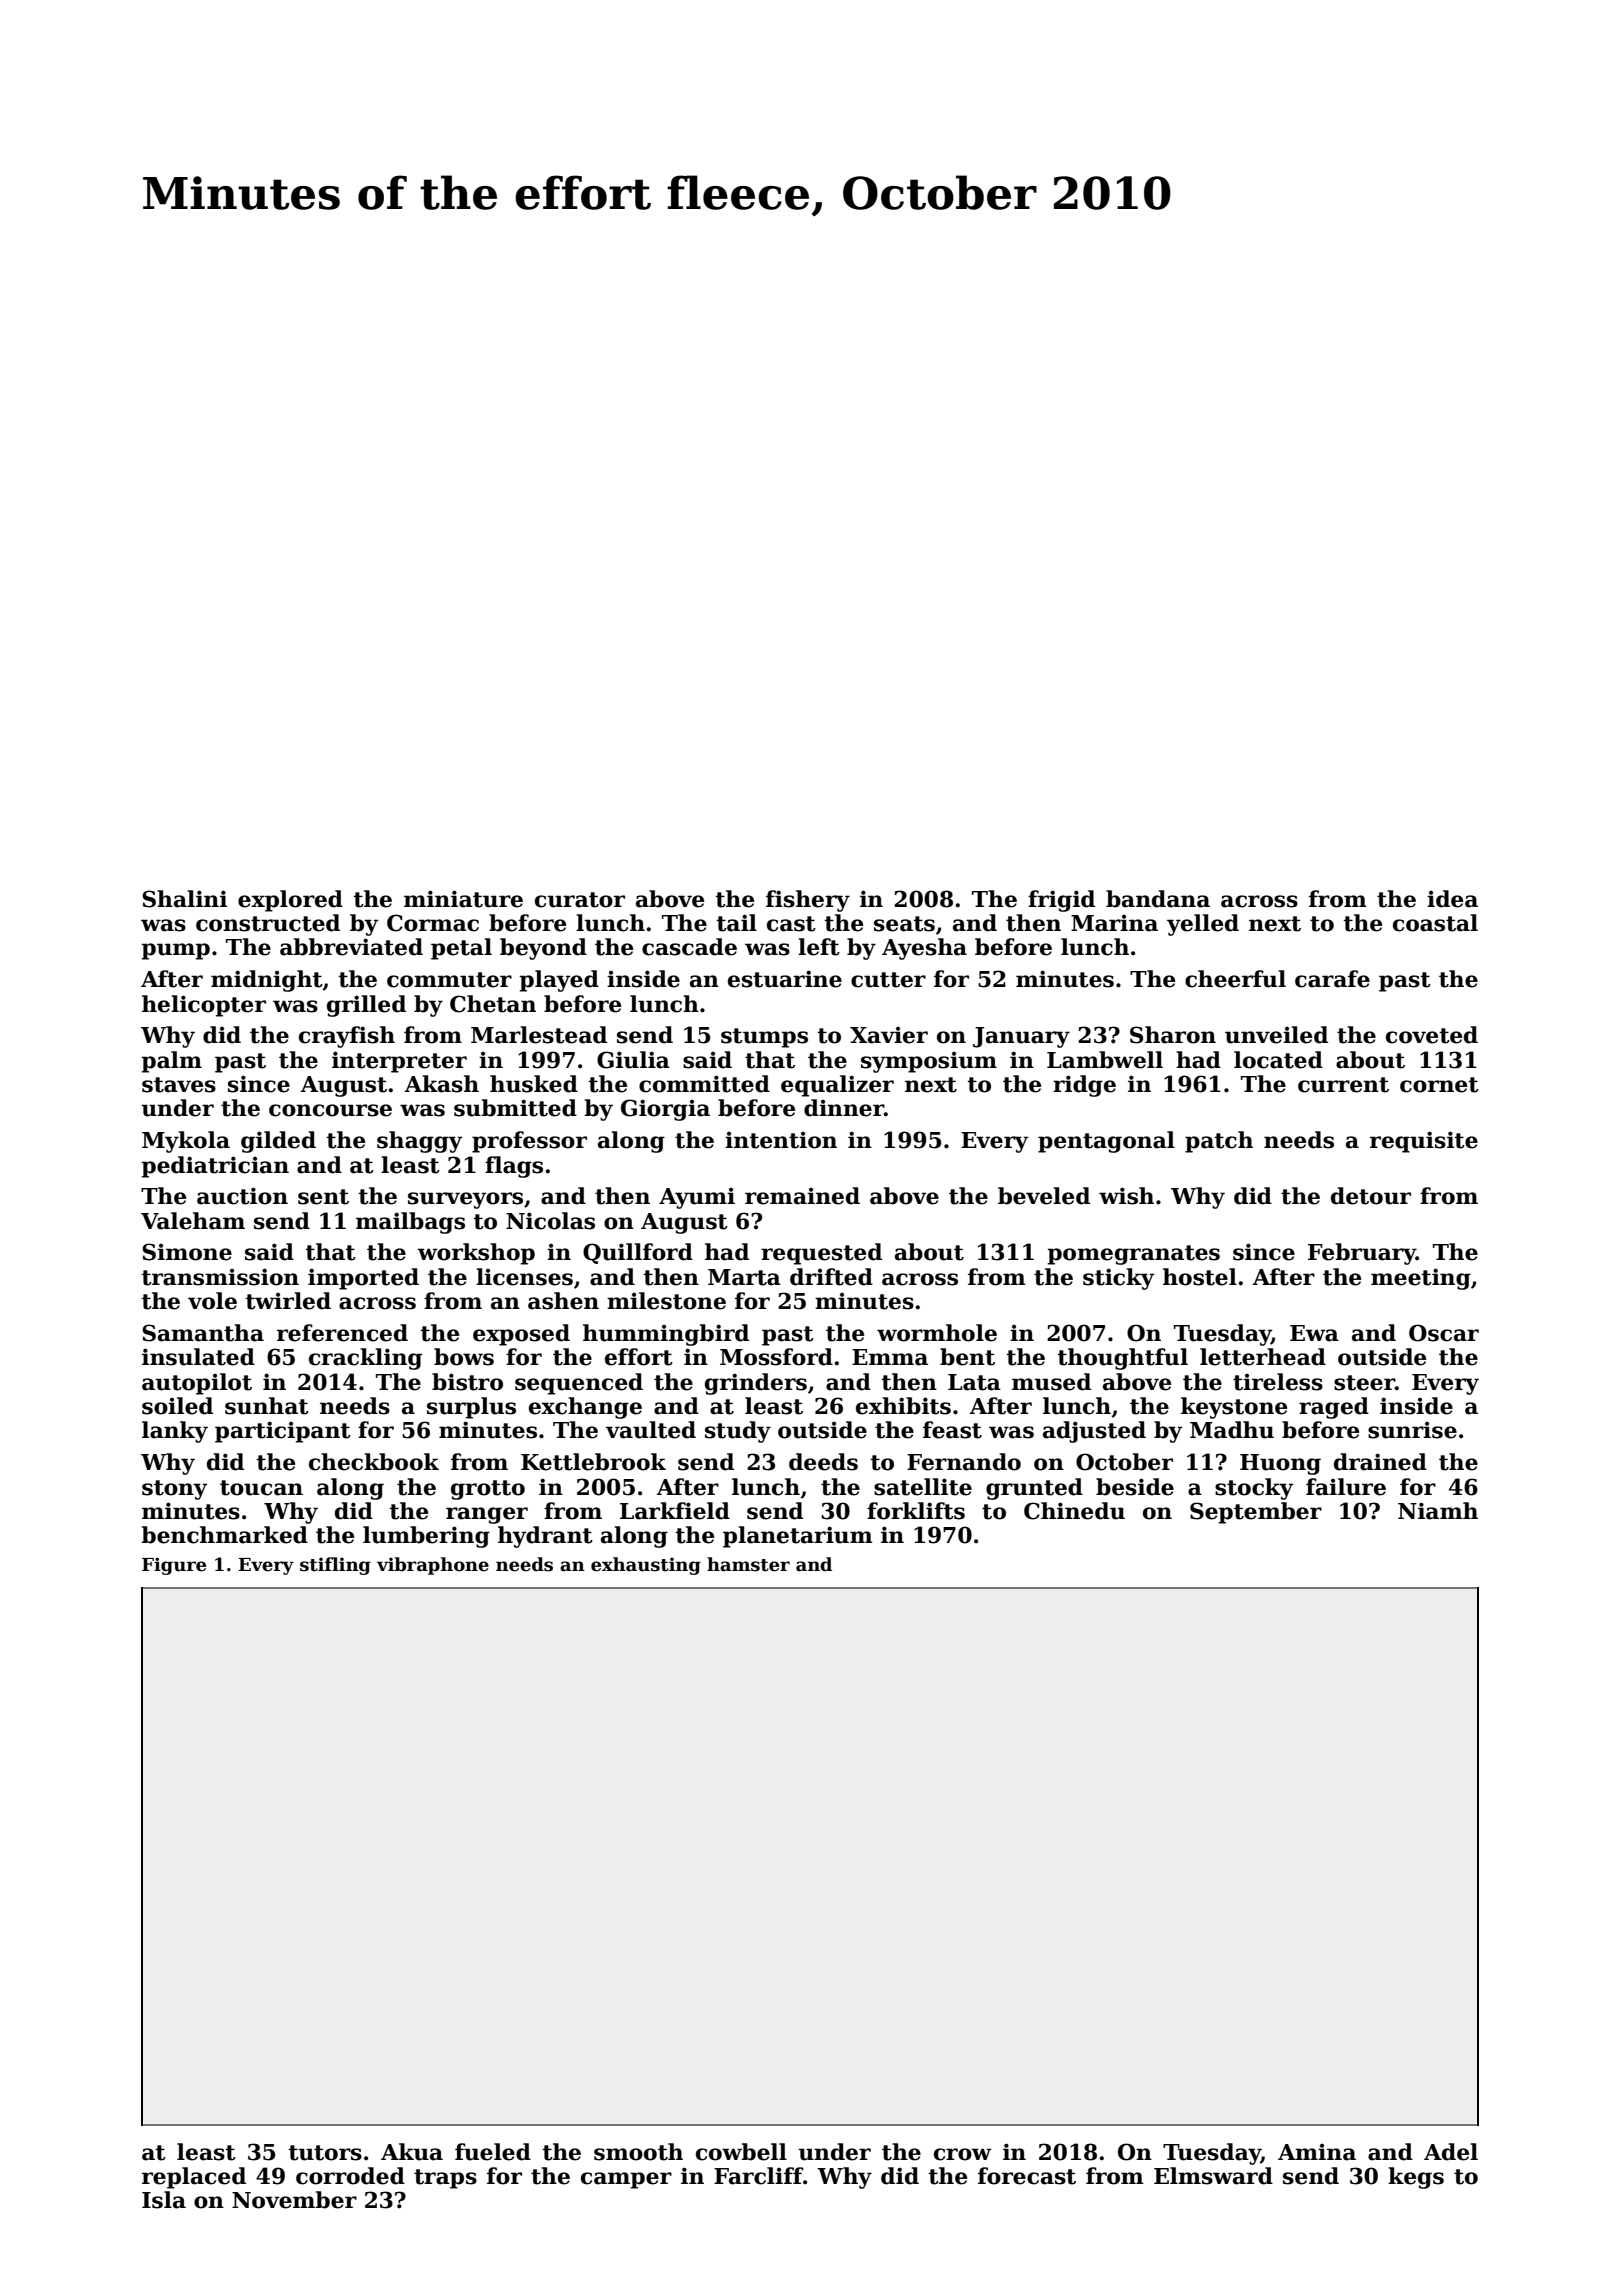 Image resolution: width=1620 pixels, height=2292 pixels. Describe the element at coordinates (1424, 1142) in the screenshot. I see `requisite` at that location.
